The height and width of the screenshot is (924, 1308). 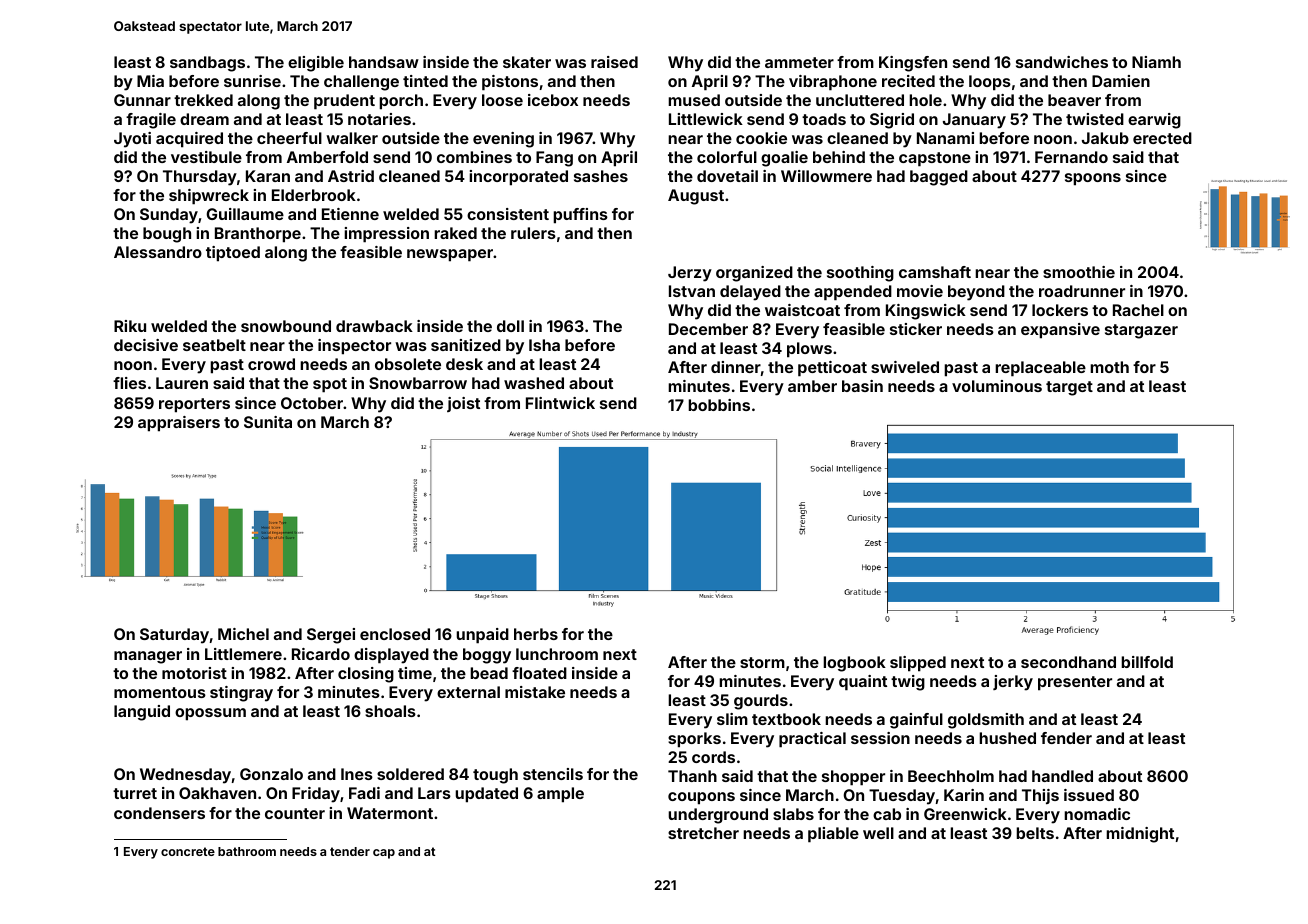 I want to click on Niamh, so click(x=1156, y=62).
